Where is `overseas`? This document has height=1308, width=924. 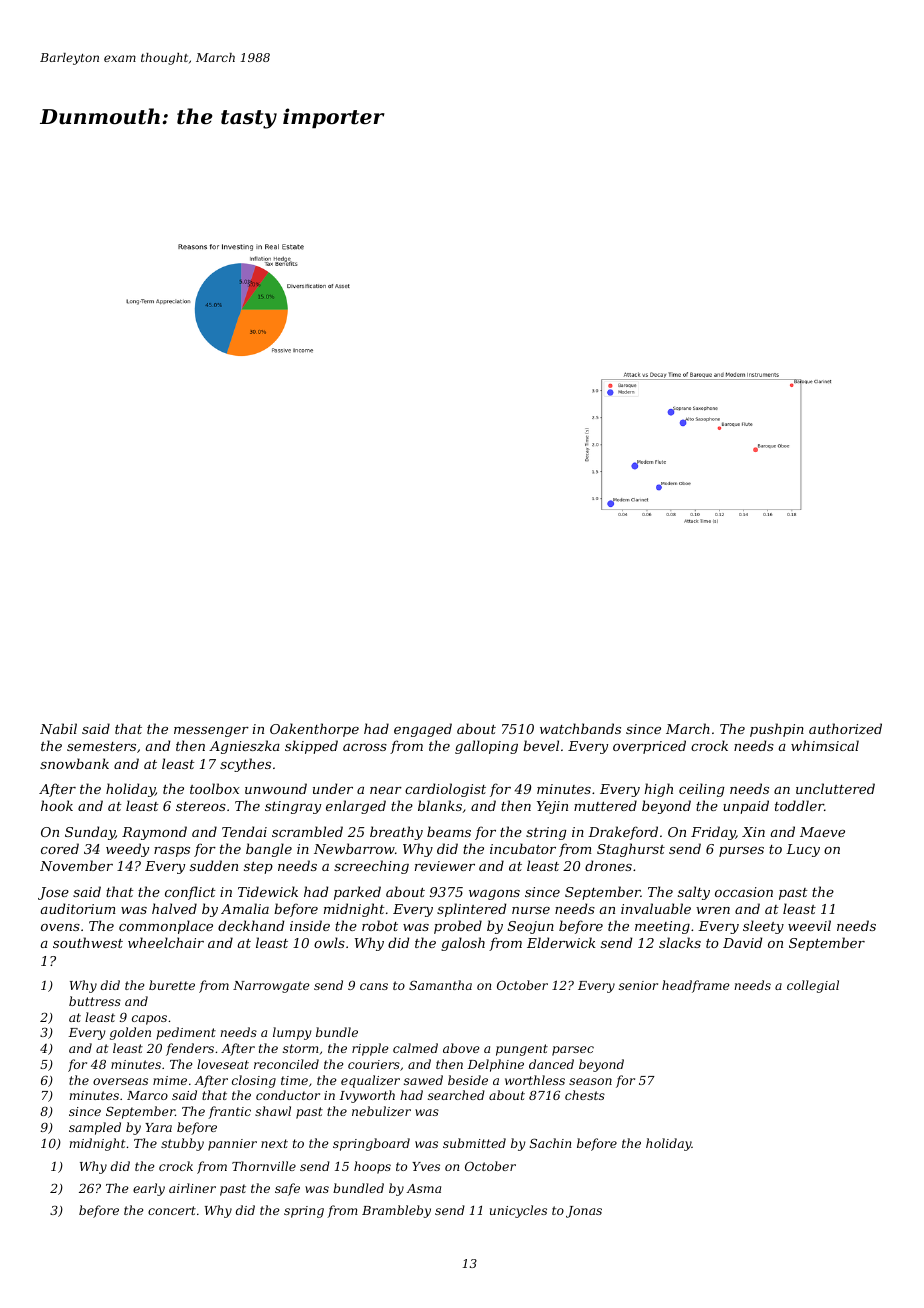 overseas is located at coordinates (120, 1081).
